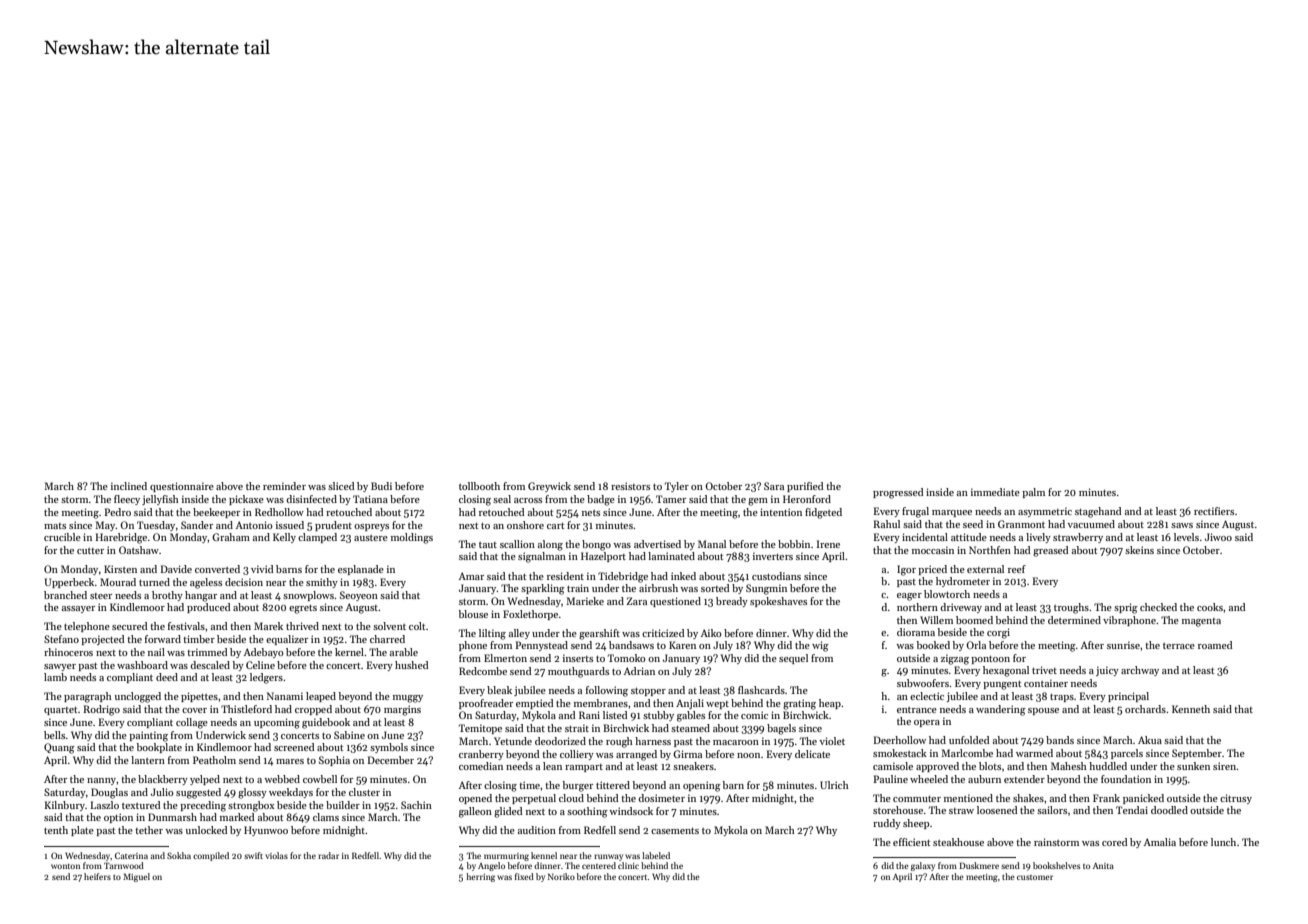 The width and height of the screenshot is (1308, 924). I want to click on Redhollow, so click(279, 512).
